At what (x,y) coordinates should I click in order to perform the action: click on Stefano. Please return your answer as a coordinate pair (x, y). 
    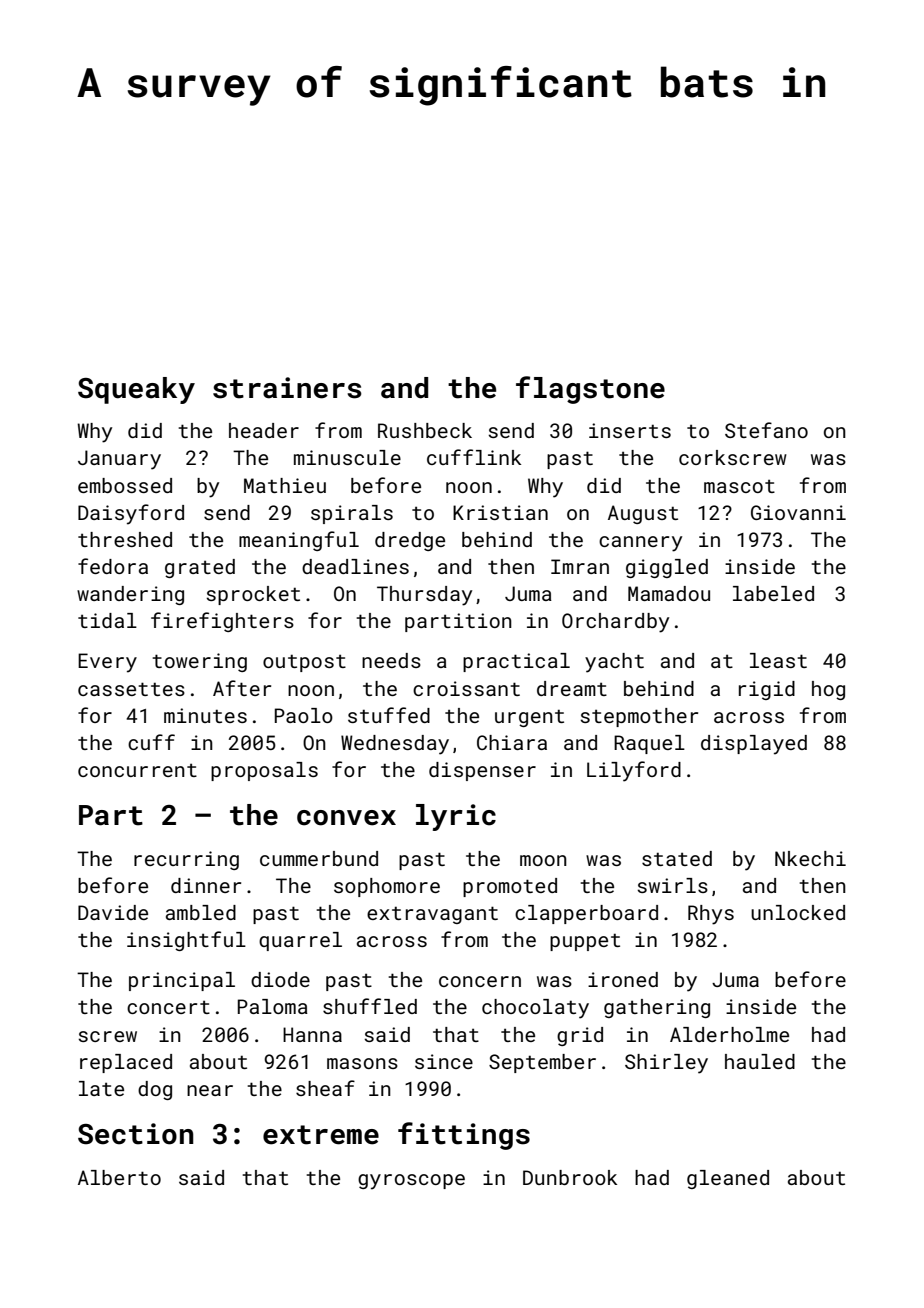
    Looking at the image, I should click on (766, 430).
